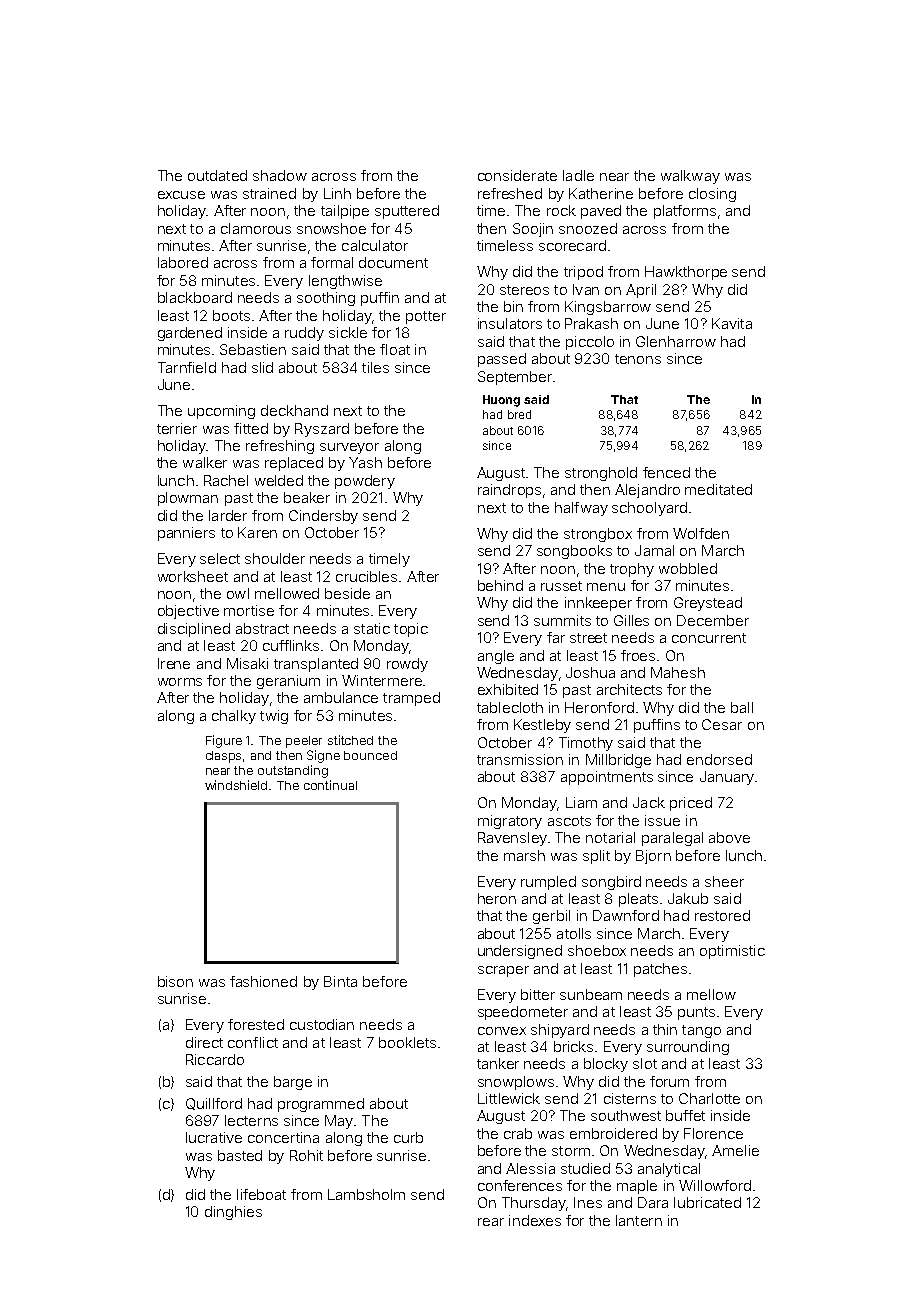  Describe the element at coordinates (372, 628) in the document. I see `static` at that location.
